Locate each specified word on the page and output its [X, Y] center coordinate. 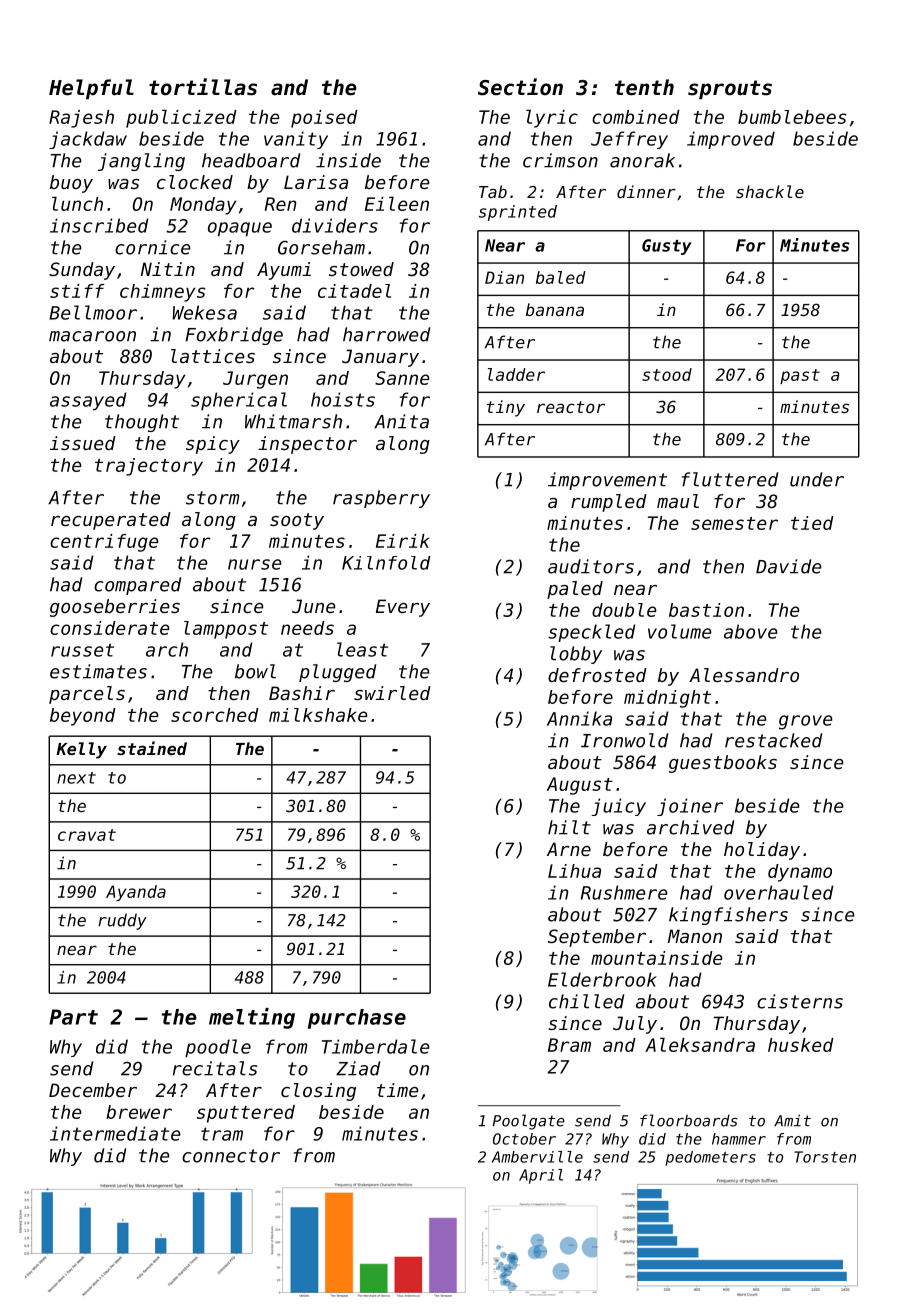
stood [667, 374]
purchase [357, 1019]
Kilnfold [386, 563]
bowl [255, 671]
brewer [139, 1112]
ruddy [122, 921]
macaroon [92, 336]
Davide [788, 566]
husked [801, 1045]
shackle [770, 191]
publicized [181, 119]
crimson [560, 160]
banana [555, 309]
